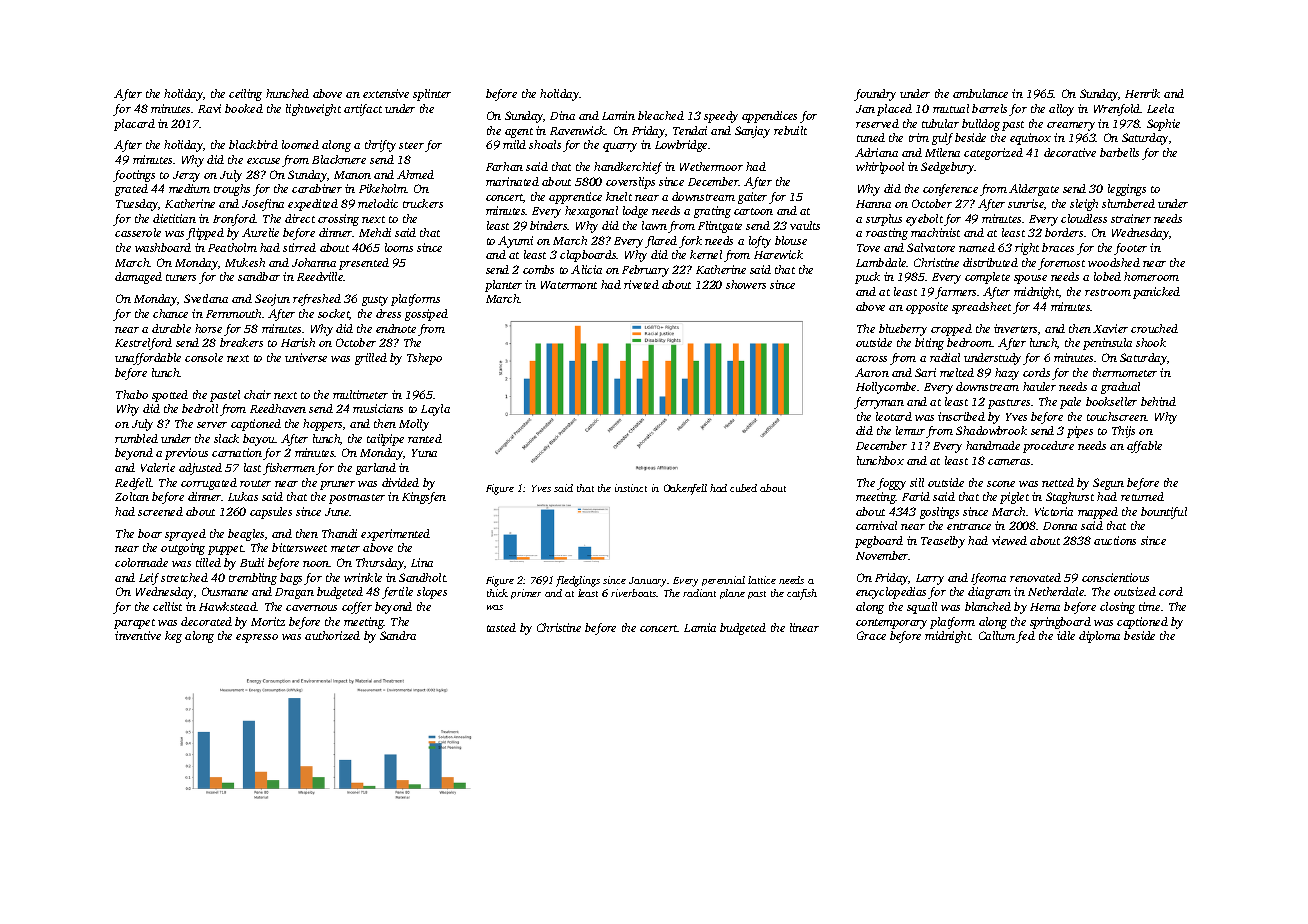 This screenshot has height=924, width=1308. Describe the element at coordinates (969, 526) in the screenshot. I see `entrance` at that location.
